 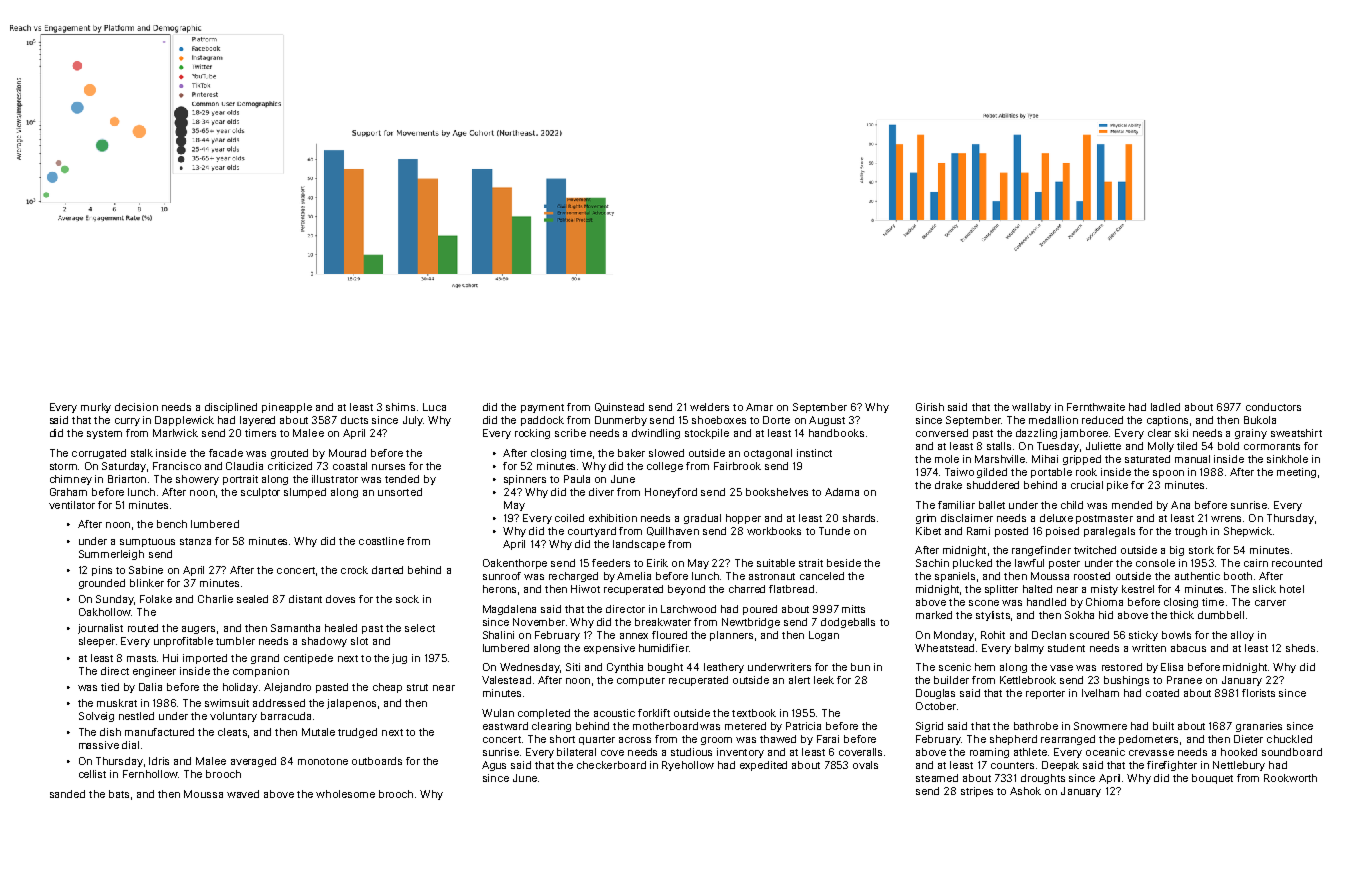 What do you see at coordinates (105, 612) in the screenshot?
I see `Oakhollow` at bounding box center [105, 612].
